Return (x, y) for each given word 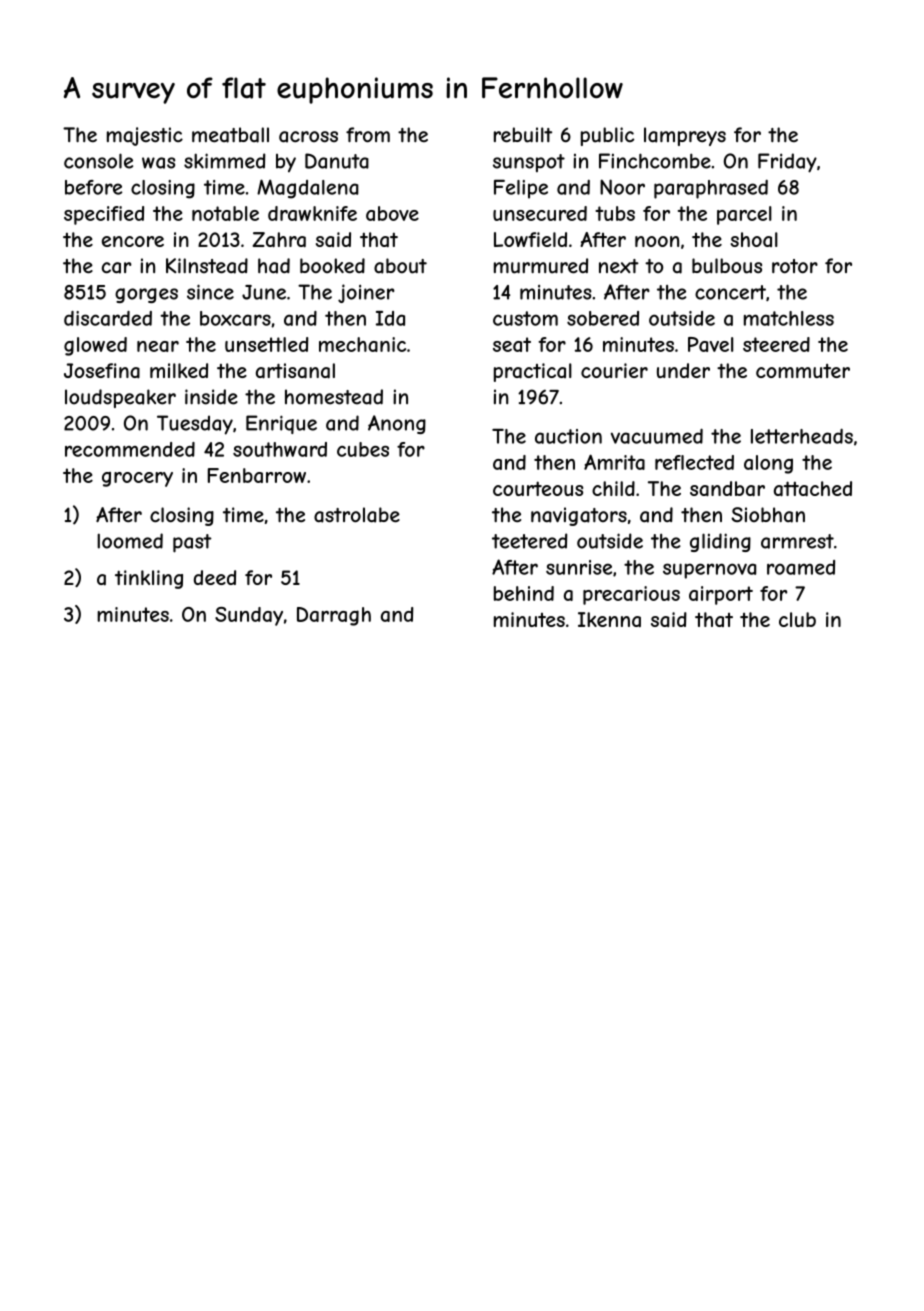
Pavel (710, 344)
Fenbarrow (257, 475)
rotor (795, 266)
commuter (803, 371)
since (210, 292)
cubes (363, 449)
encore (133, 241)
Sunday (249, 616)
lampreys (685, 136)
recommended (130, 449)
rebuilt (523, 135)
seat (512, 344)
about (400, 266)
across (308, 137)
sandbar (727, 488)
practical (533, 372)
